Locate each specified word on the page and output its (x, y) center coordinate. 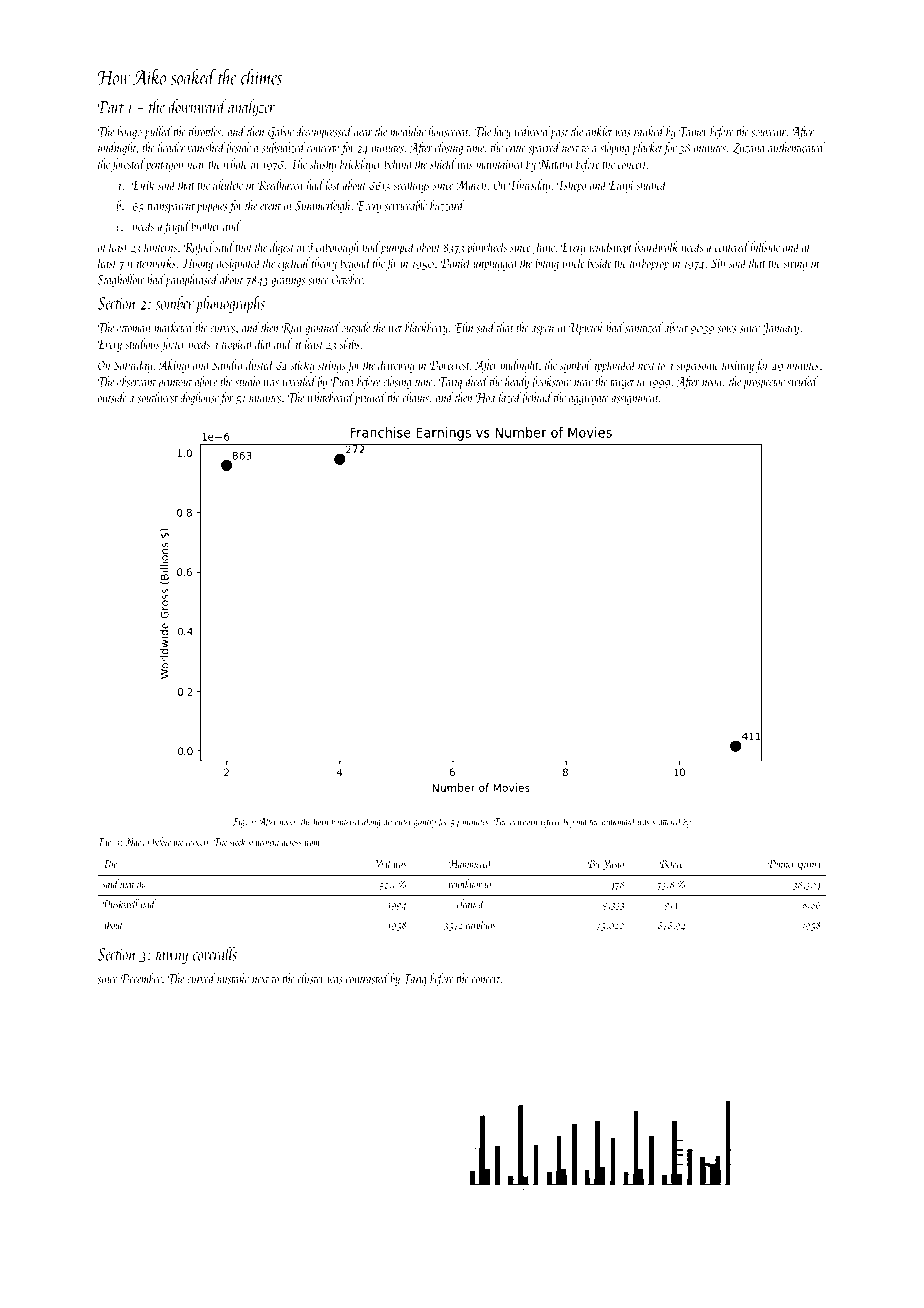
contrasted (367, 978)
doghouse (199, 398)
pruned (370, 398)
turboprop (649, 264)
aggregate (589, 400)
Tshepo (571, 186)
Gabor (281, 132)
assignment (635, 399)
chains (415, 397)
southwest (158, 397)
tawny (172, 957)
